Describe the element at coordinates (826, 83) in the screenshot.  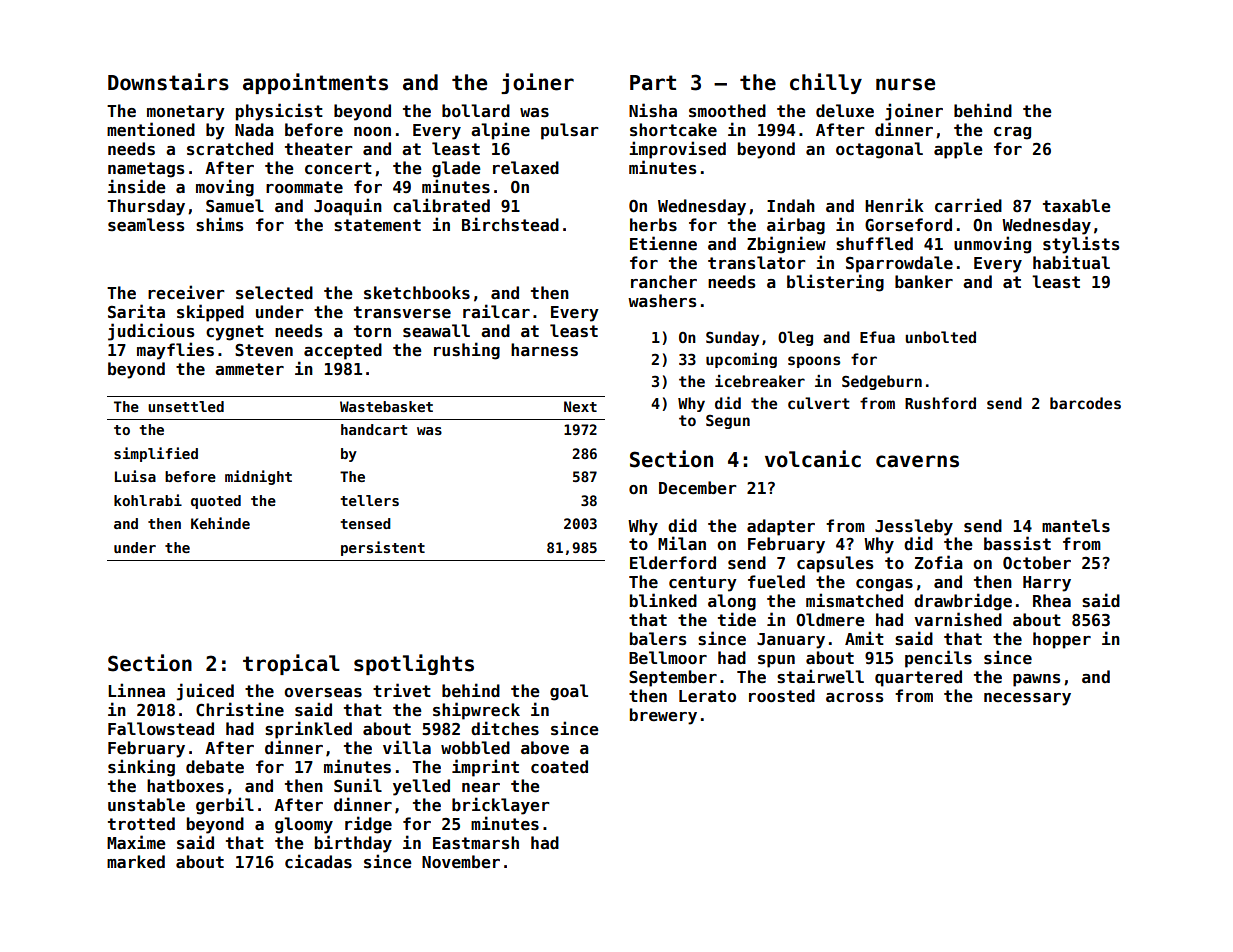
I see `chilly` at that location.
